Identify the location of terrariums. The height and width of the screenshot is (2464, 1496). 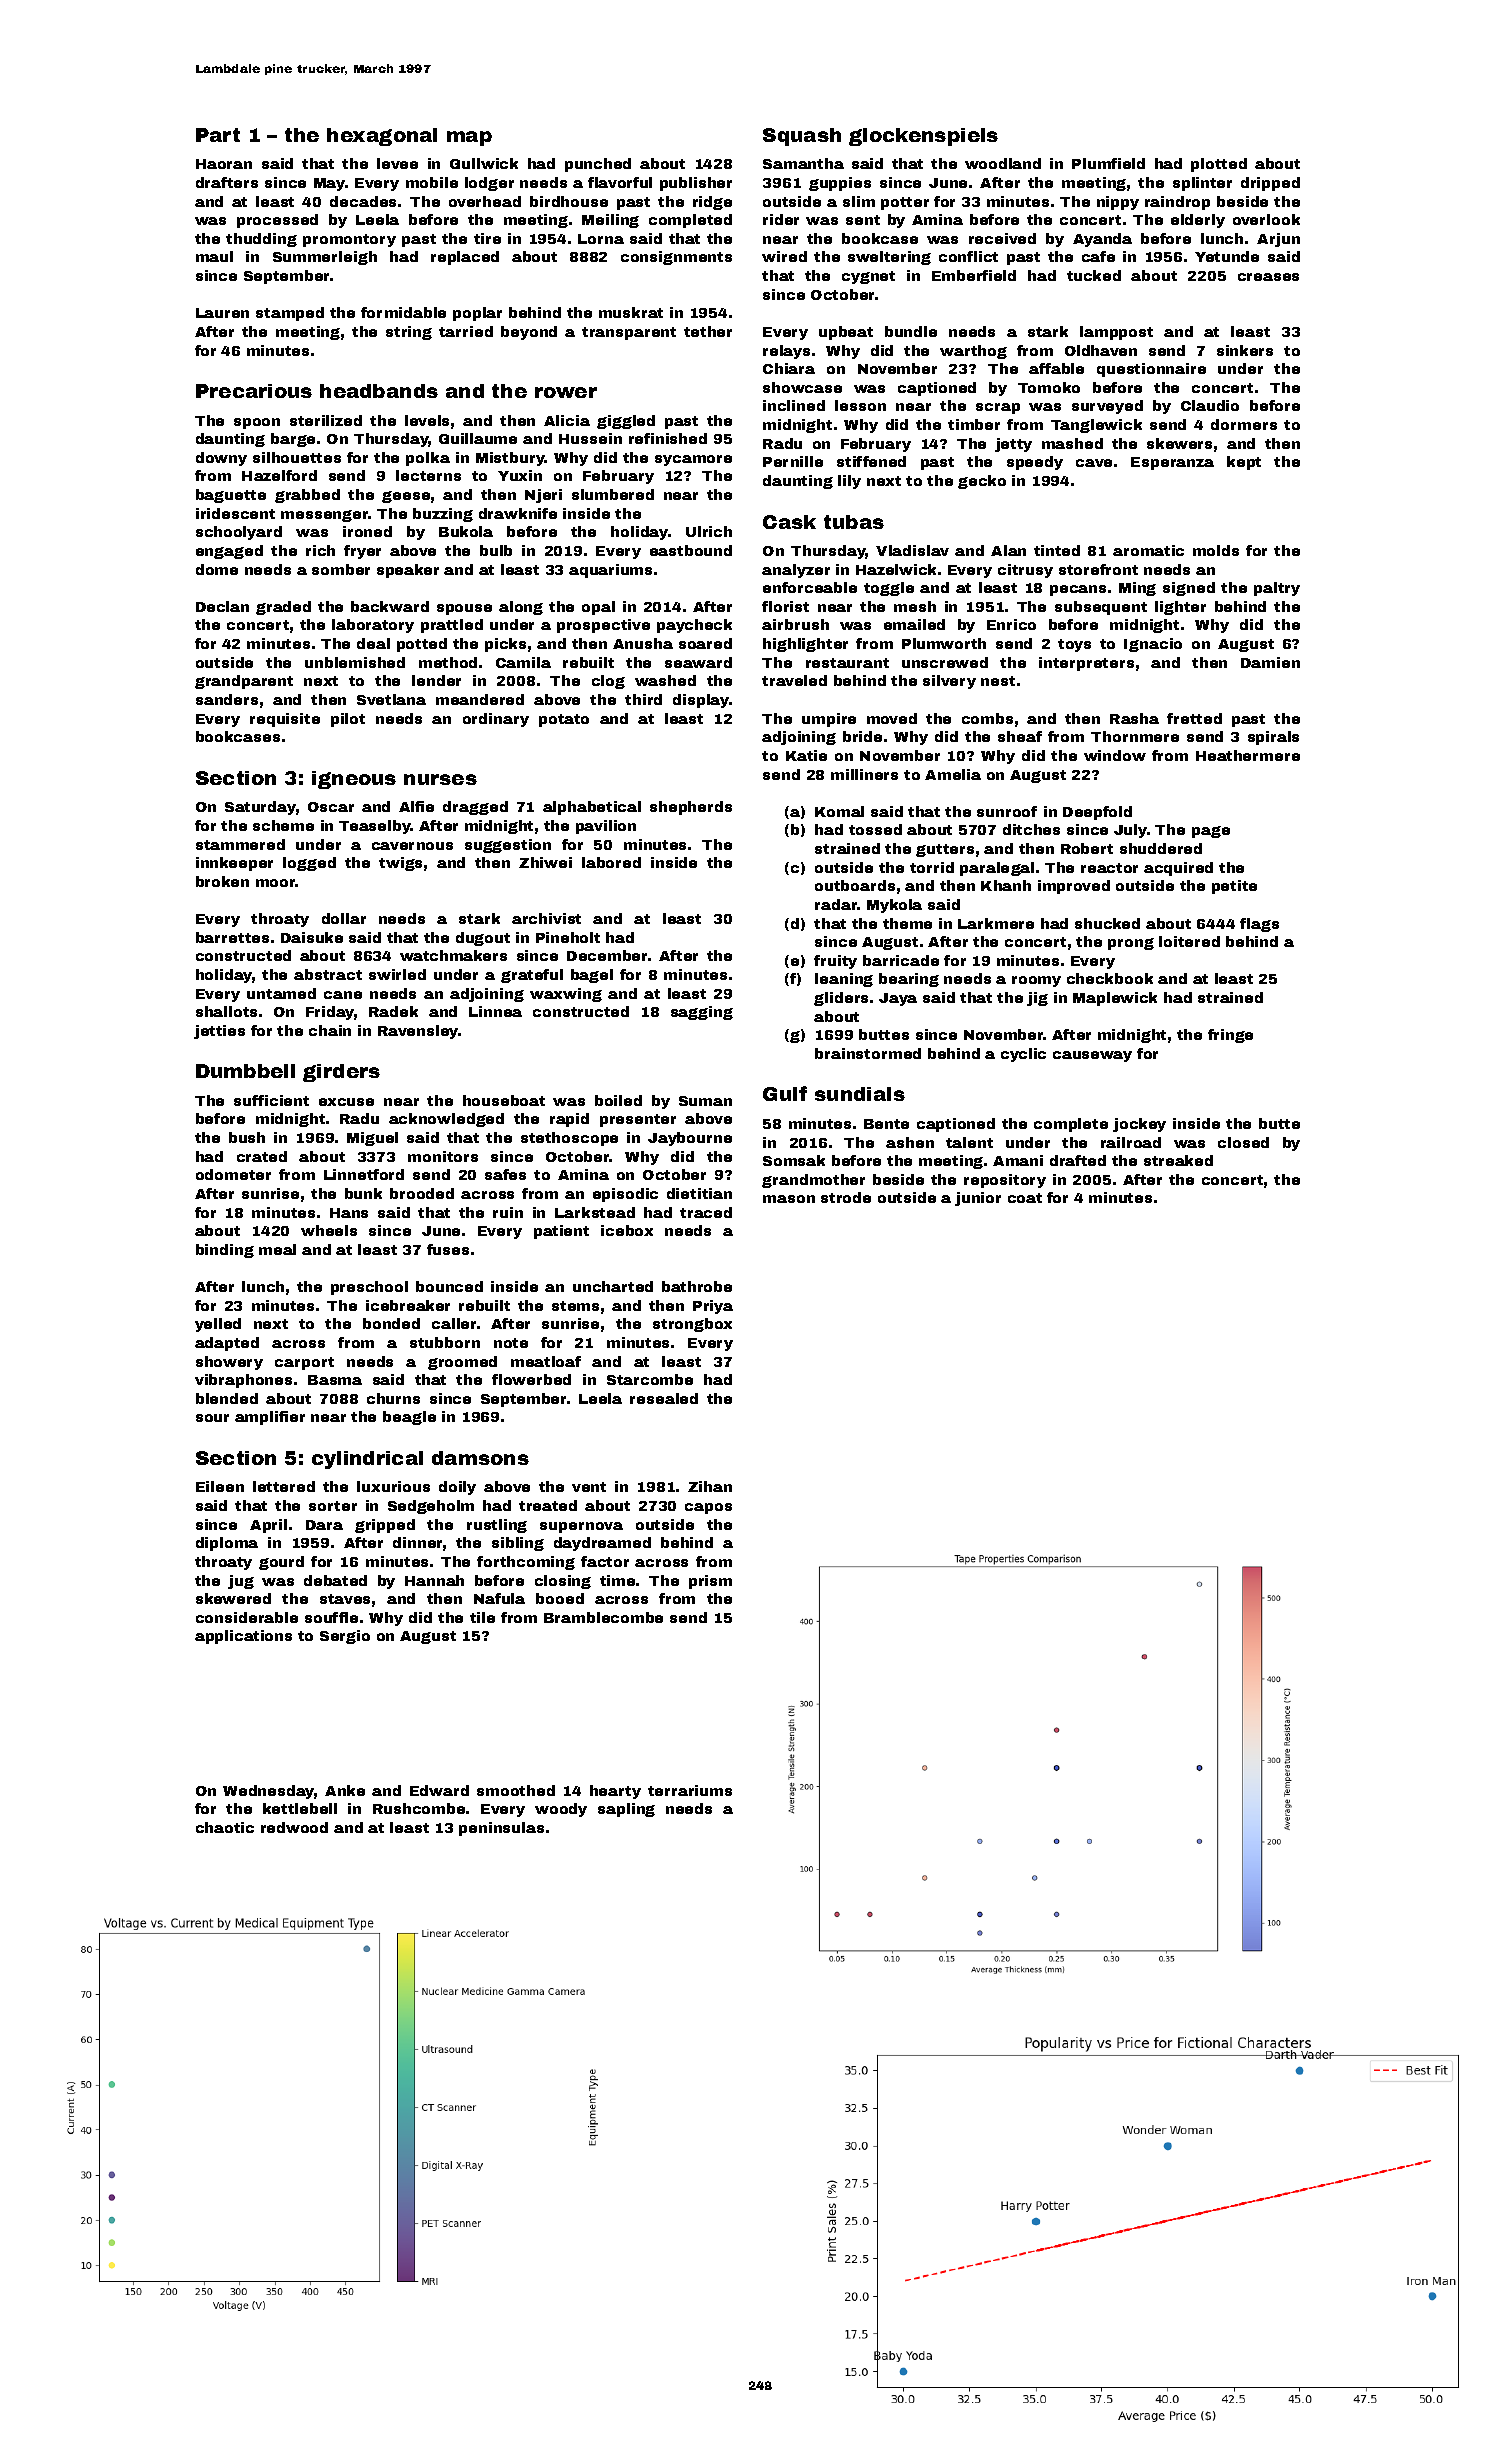
(690, 1790).
